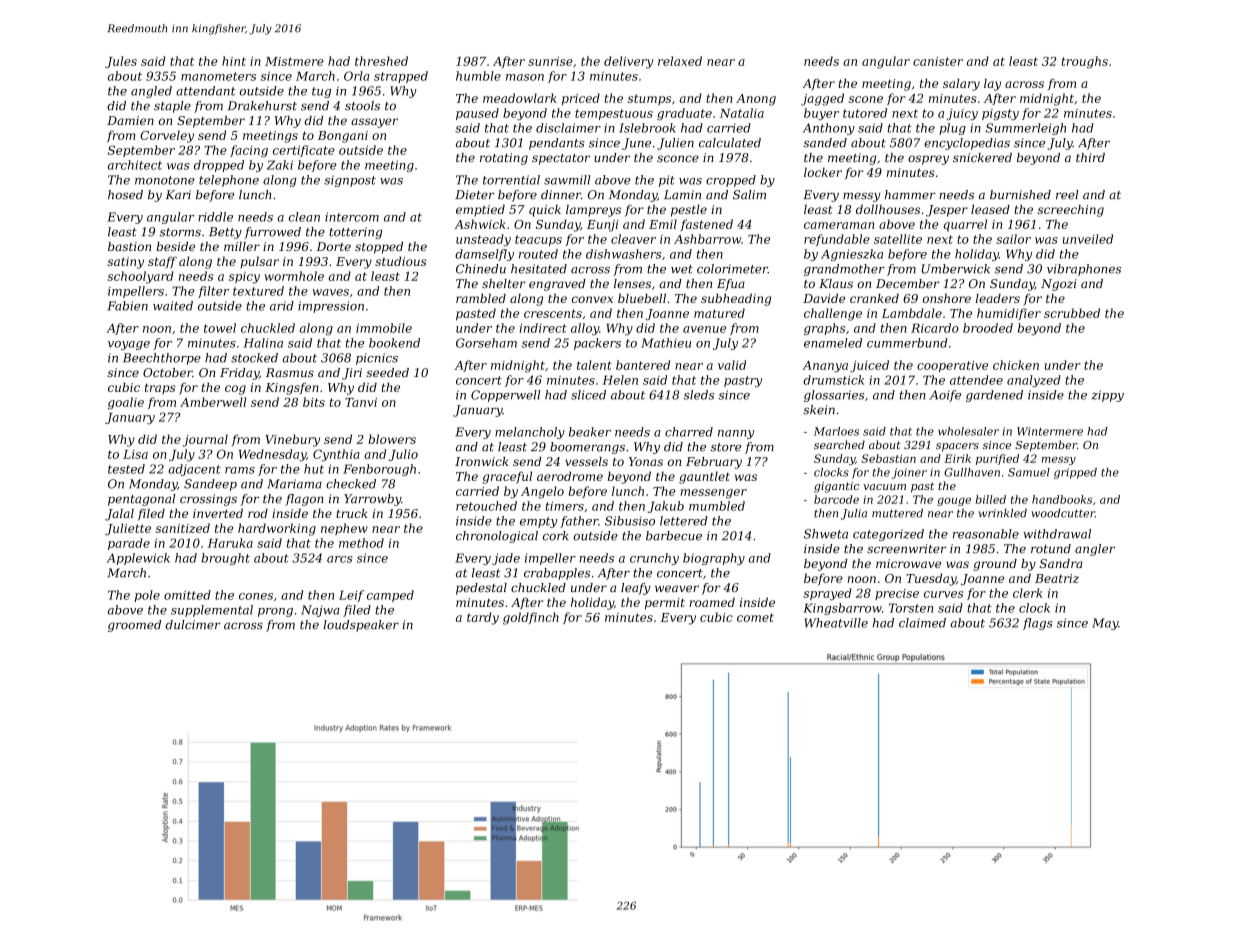 This image has height=952, width=1233. What do you see at coordinates (294, 276) in the image?
I see `wormhole` at bounding box center [294, 276].
